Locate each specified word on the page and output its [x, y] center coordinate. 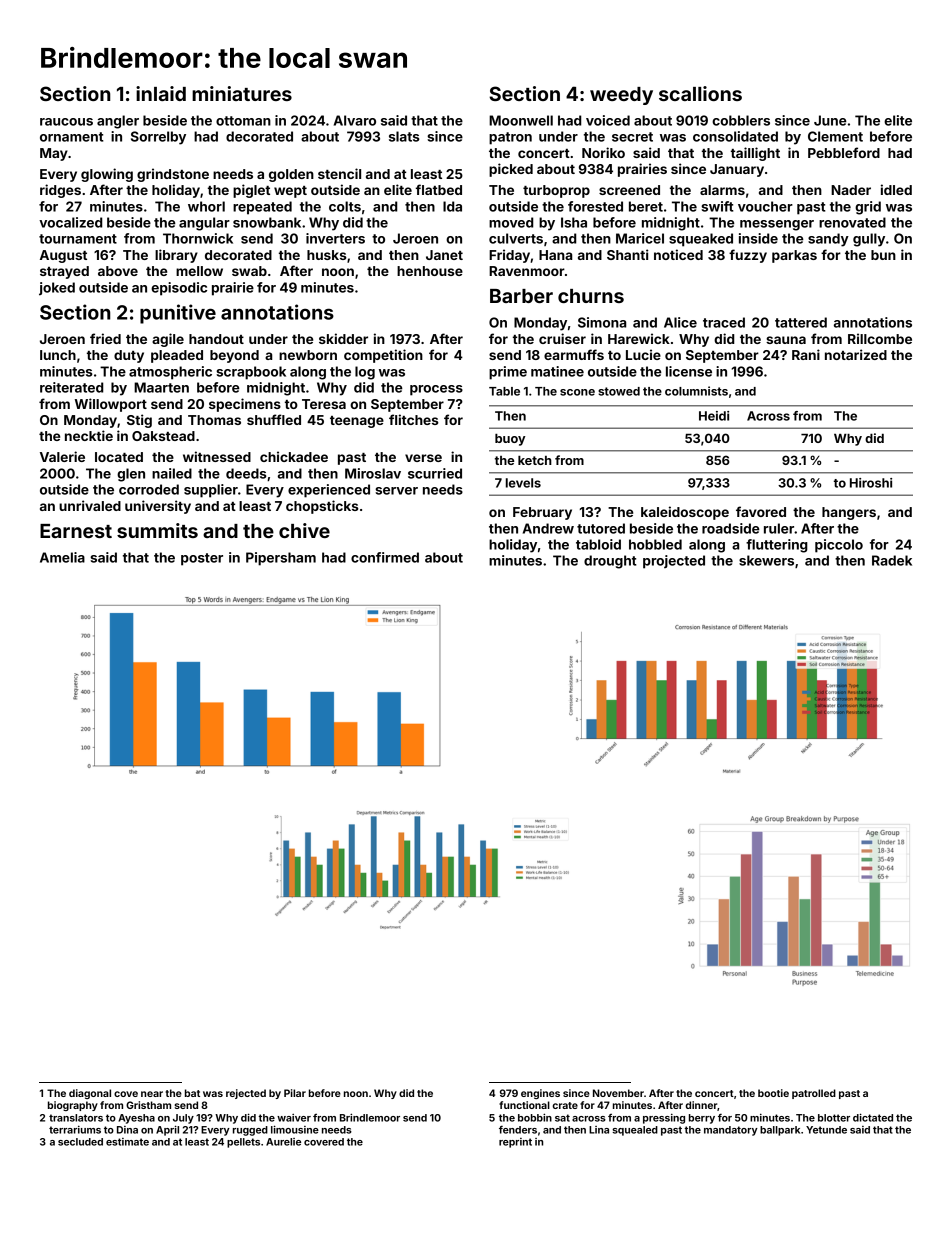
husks [327, 255]
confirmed [385, 557]
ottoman [243, 121]
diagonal [90, 1094]
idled [896, 189]
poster [202, 559]
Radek [892, 560]
